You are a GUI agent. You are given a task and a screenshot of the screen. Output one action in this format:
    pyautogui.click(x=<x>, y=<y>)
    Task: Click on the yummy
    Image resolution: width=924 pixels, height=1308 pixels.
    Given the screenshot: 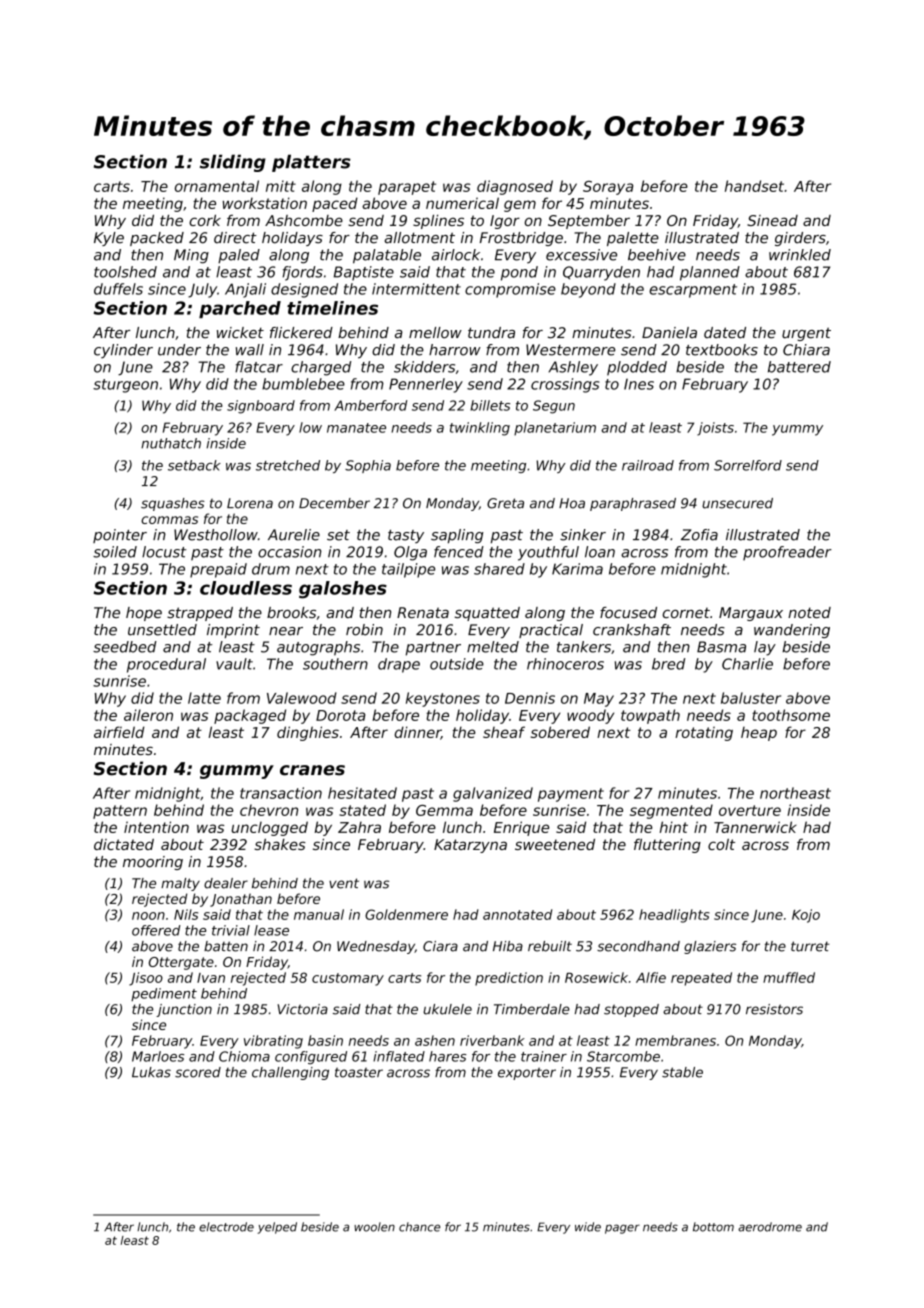 What is the action you would take?
    pyautogui.click(x=797, y=430)
